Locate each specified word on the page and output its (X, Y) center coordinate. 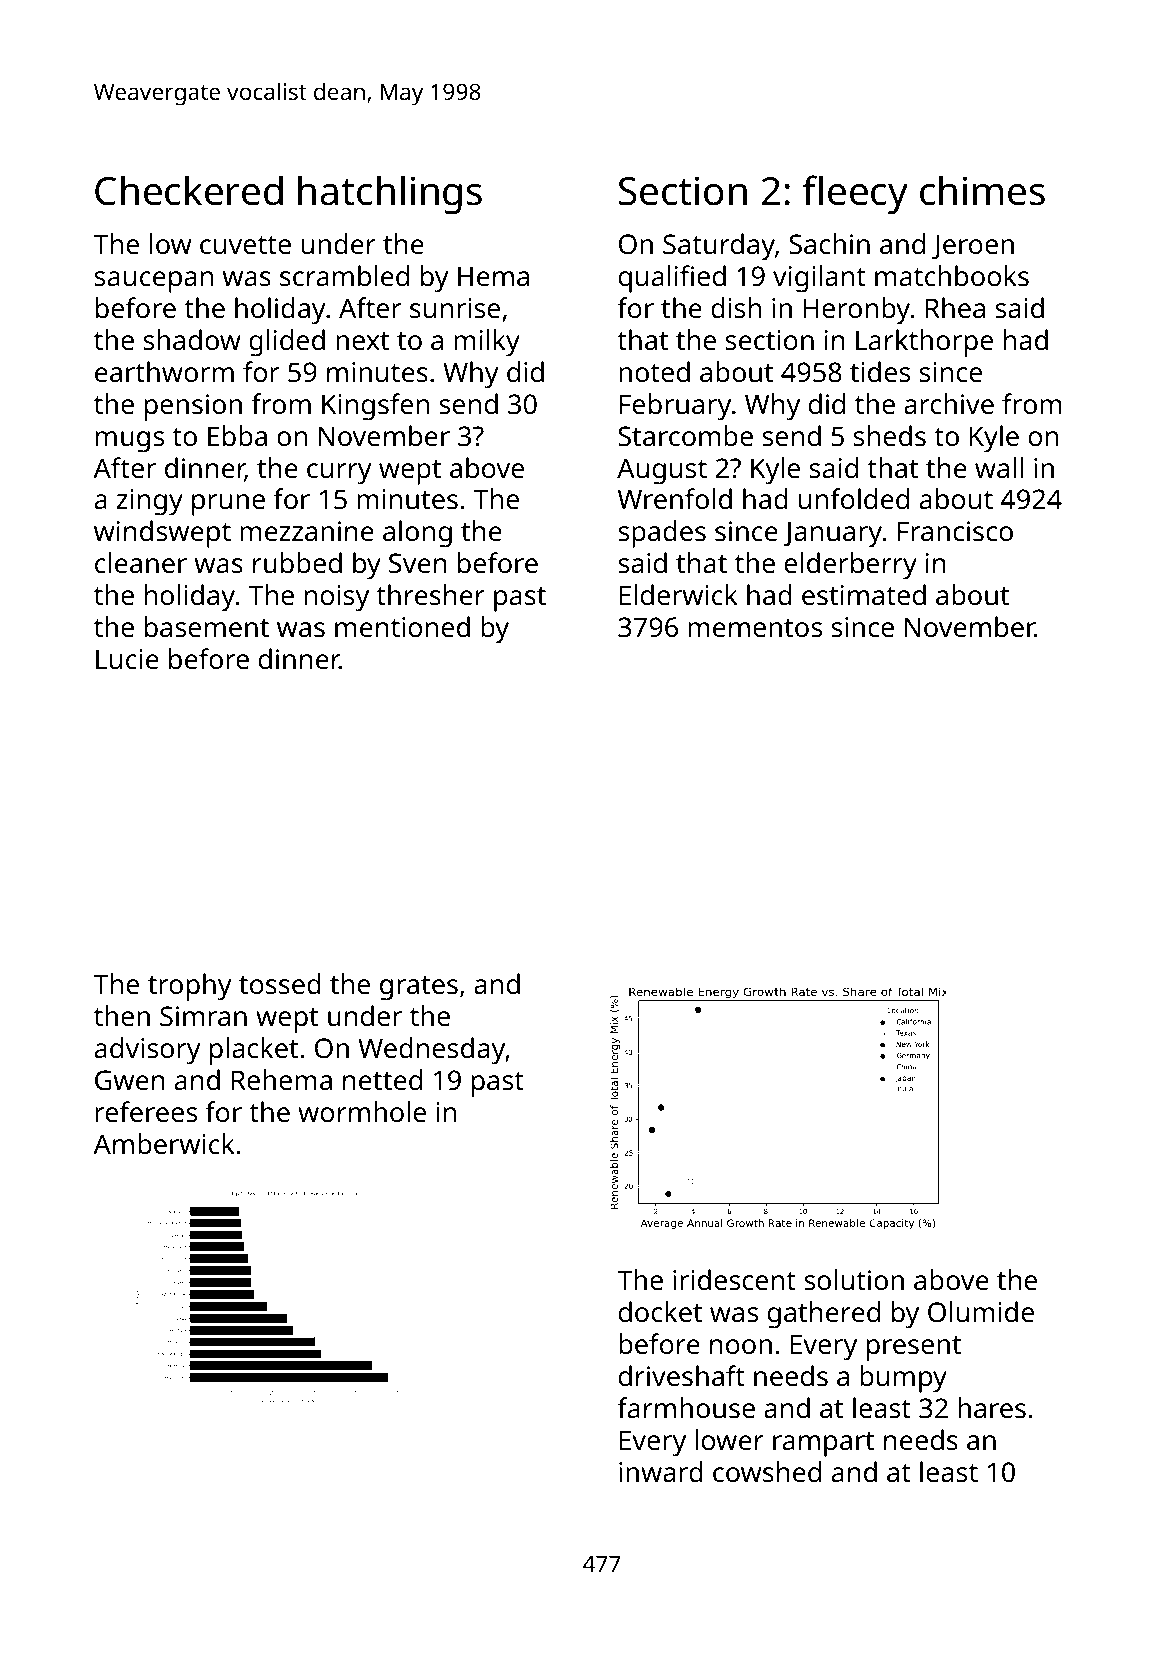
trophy (189, 987)
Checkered (189, 190)
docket (660, 1312)
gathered (824, 1315)
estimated (864, 595)
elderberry (851, 566)
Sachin (829, 244)
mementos (755, 628)
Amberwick (164, 1144)
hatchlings (390, 195)
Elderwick (679, 594)
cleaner (141, 563)
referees (146, 1112)
